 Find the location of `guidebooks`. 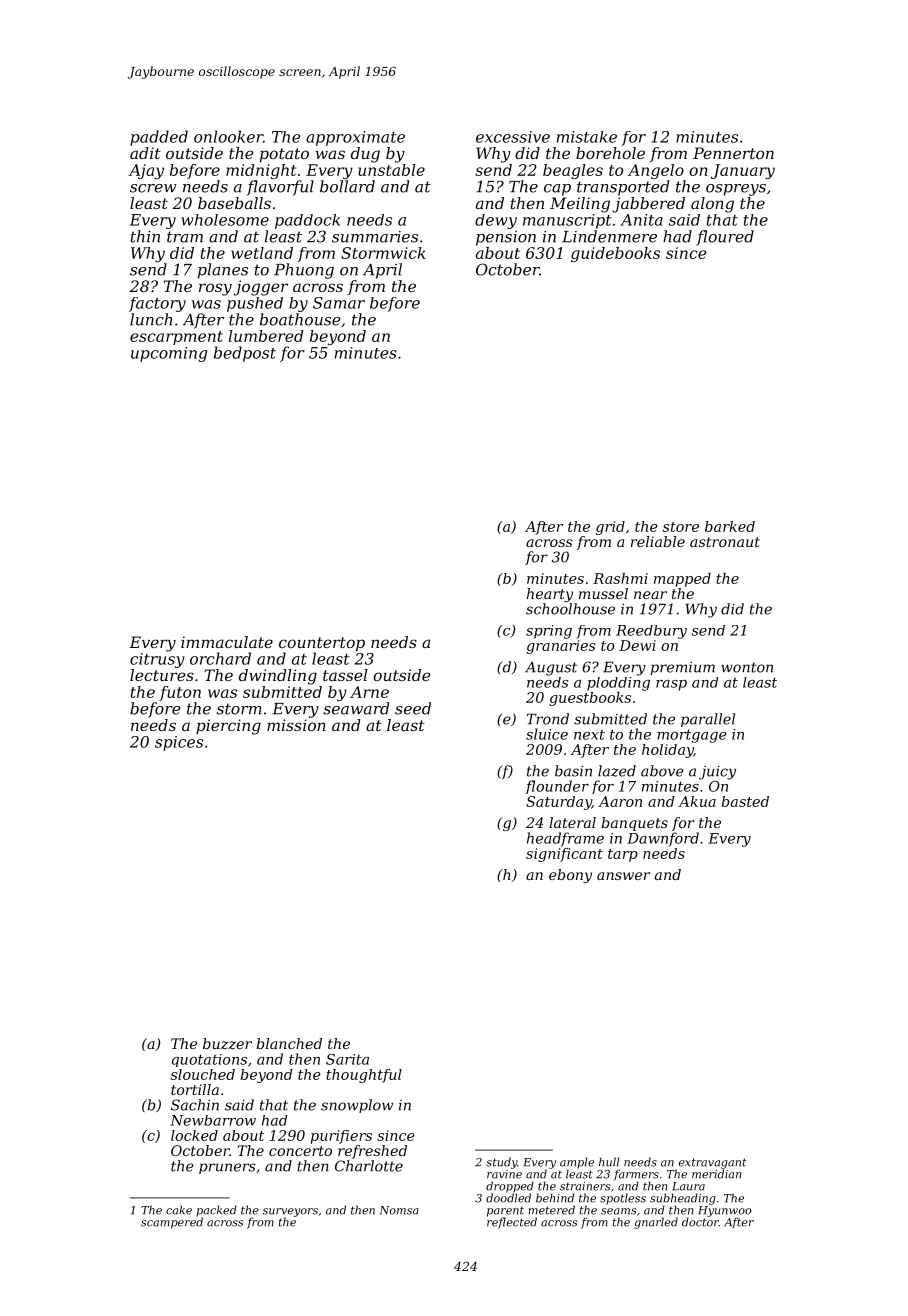

guidebooks is located at coordinates (615, 254).
